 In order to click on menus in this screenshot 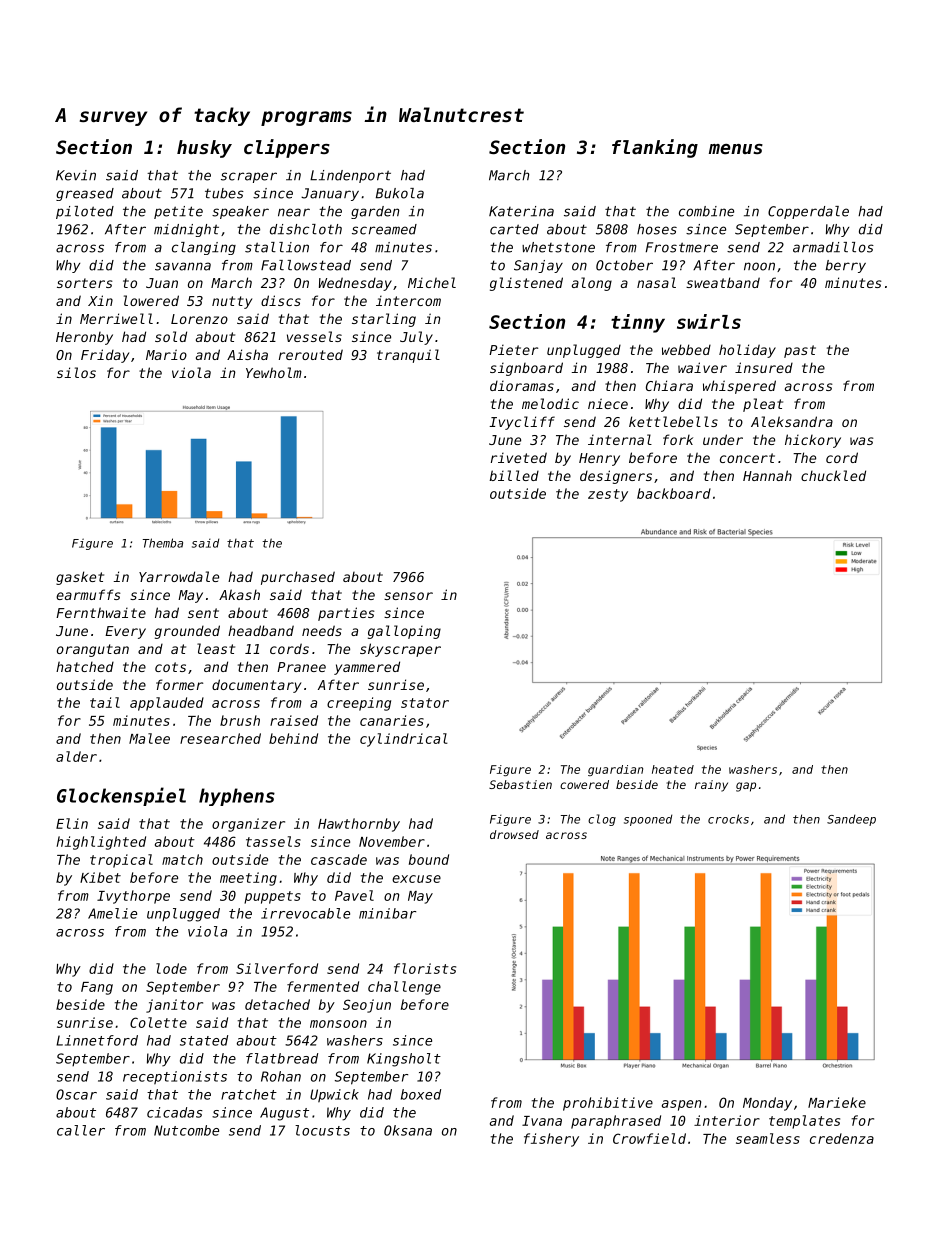, I will do `click(736, 149)`.
